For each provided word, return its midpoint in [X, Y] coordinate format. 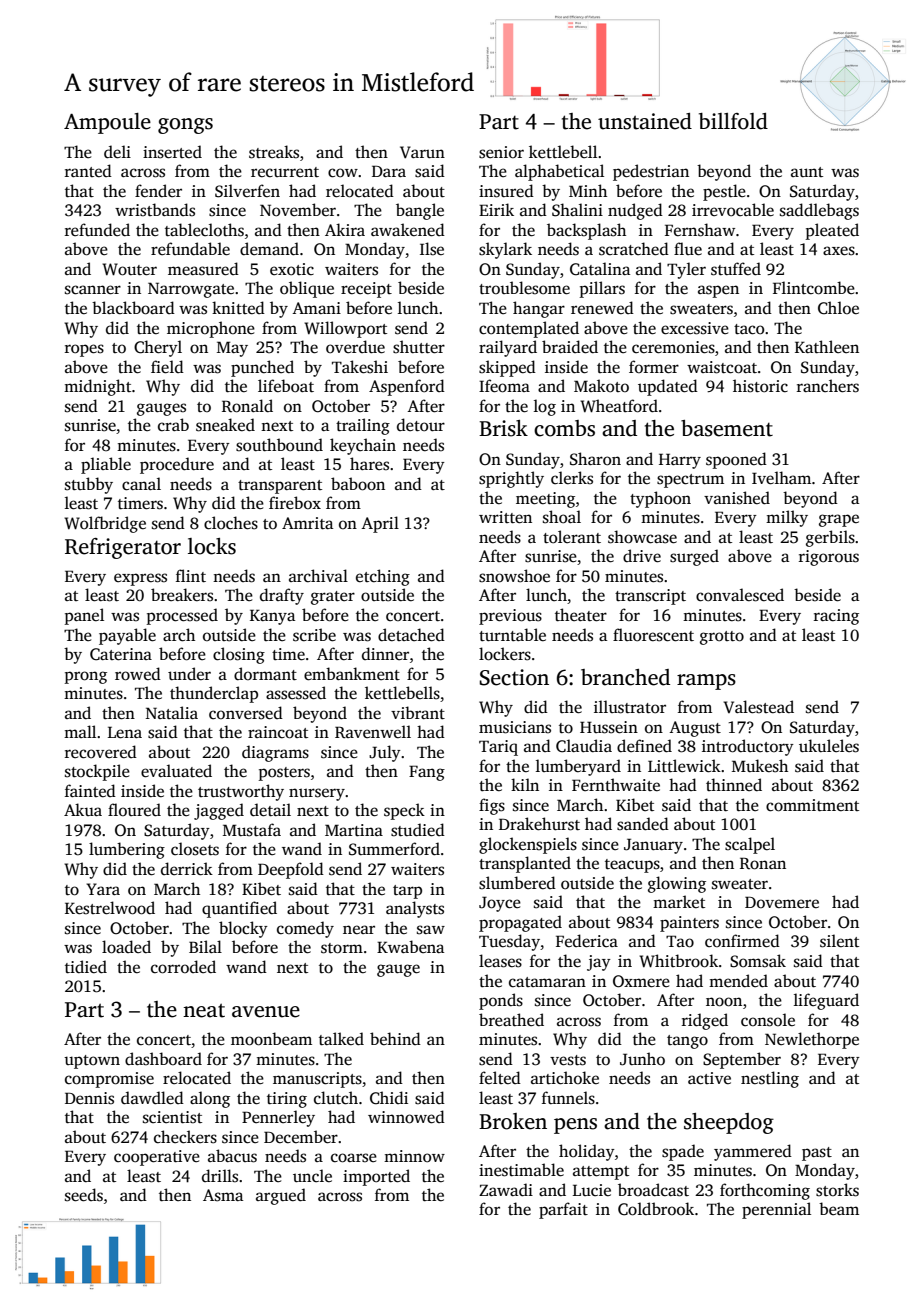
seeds [84, 1195]
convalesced [740, 595]
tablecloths [204, 230]
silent [839, 941]
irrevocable [733, 210]
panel [84, 616]
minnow [414, 1156]
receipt [366, 290]
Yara [103, 889]
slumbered [517, 883]
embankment [352, 674]
